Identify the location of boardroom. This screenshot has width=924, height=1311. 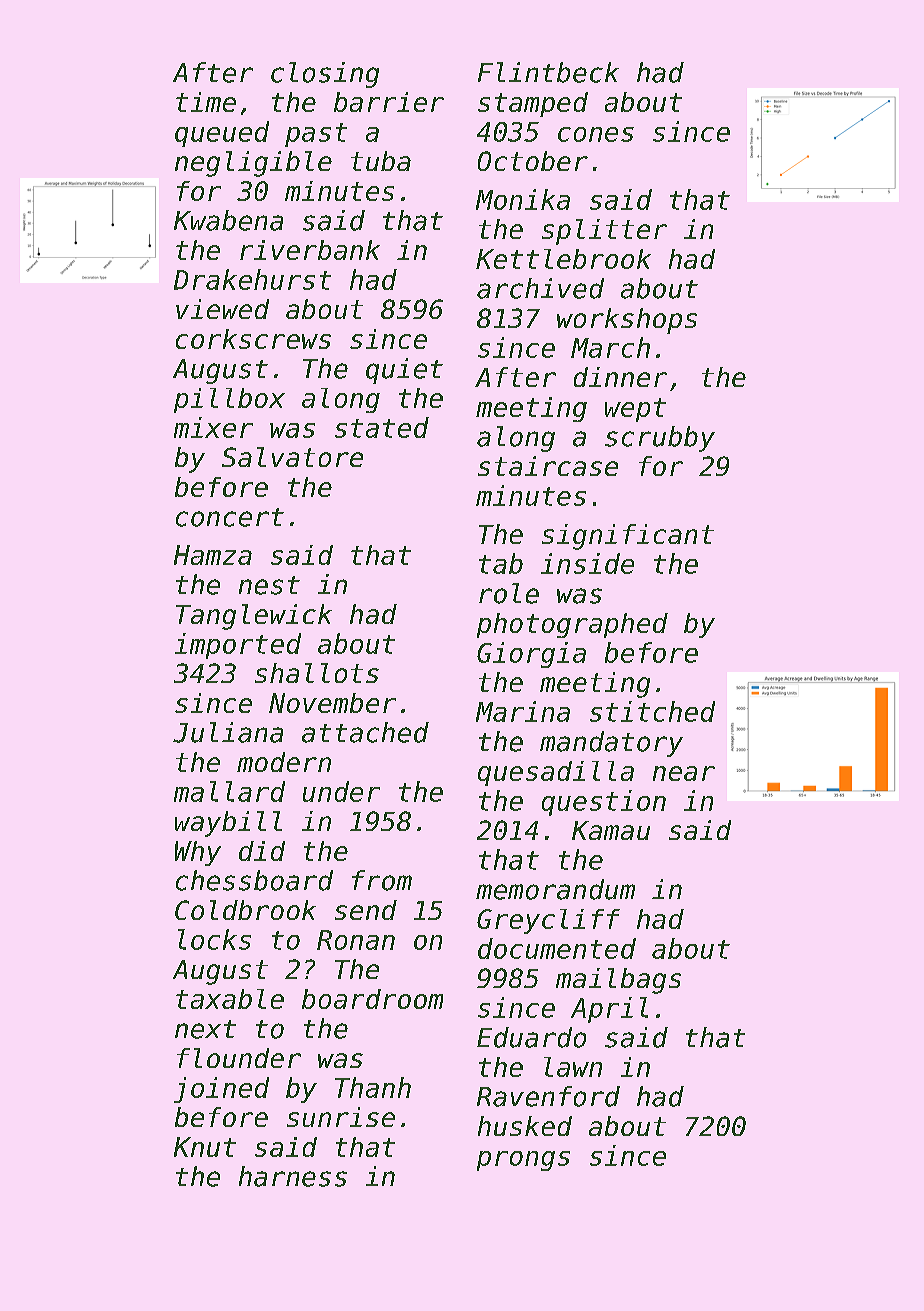
(372, 999).
